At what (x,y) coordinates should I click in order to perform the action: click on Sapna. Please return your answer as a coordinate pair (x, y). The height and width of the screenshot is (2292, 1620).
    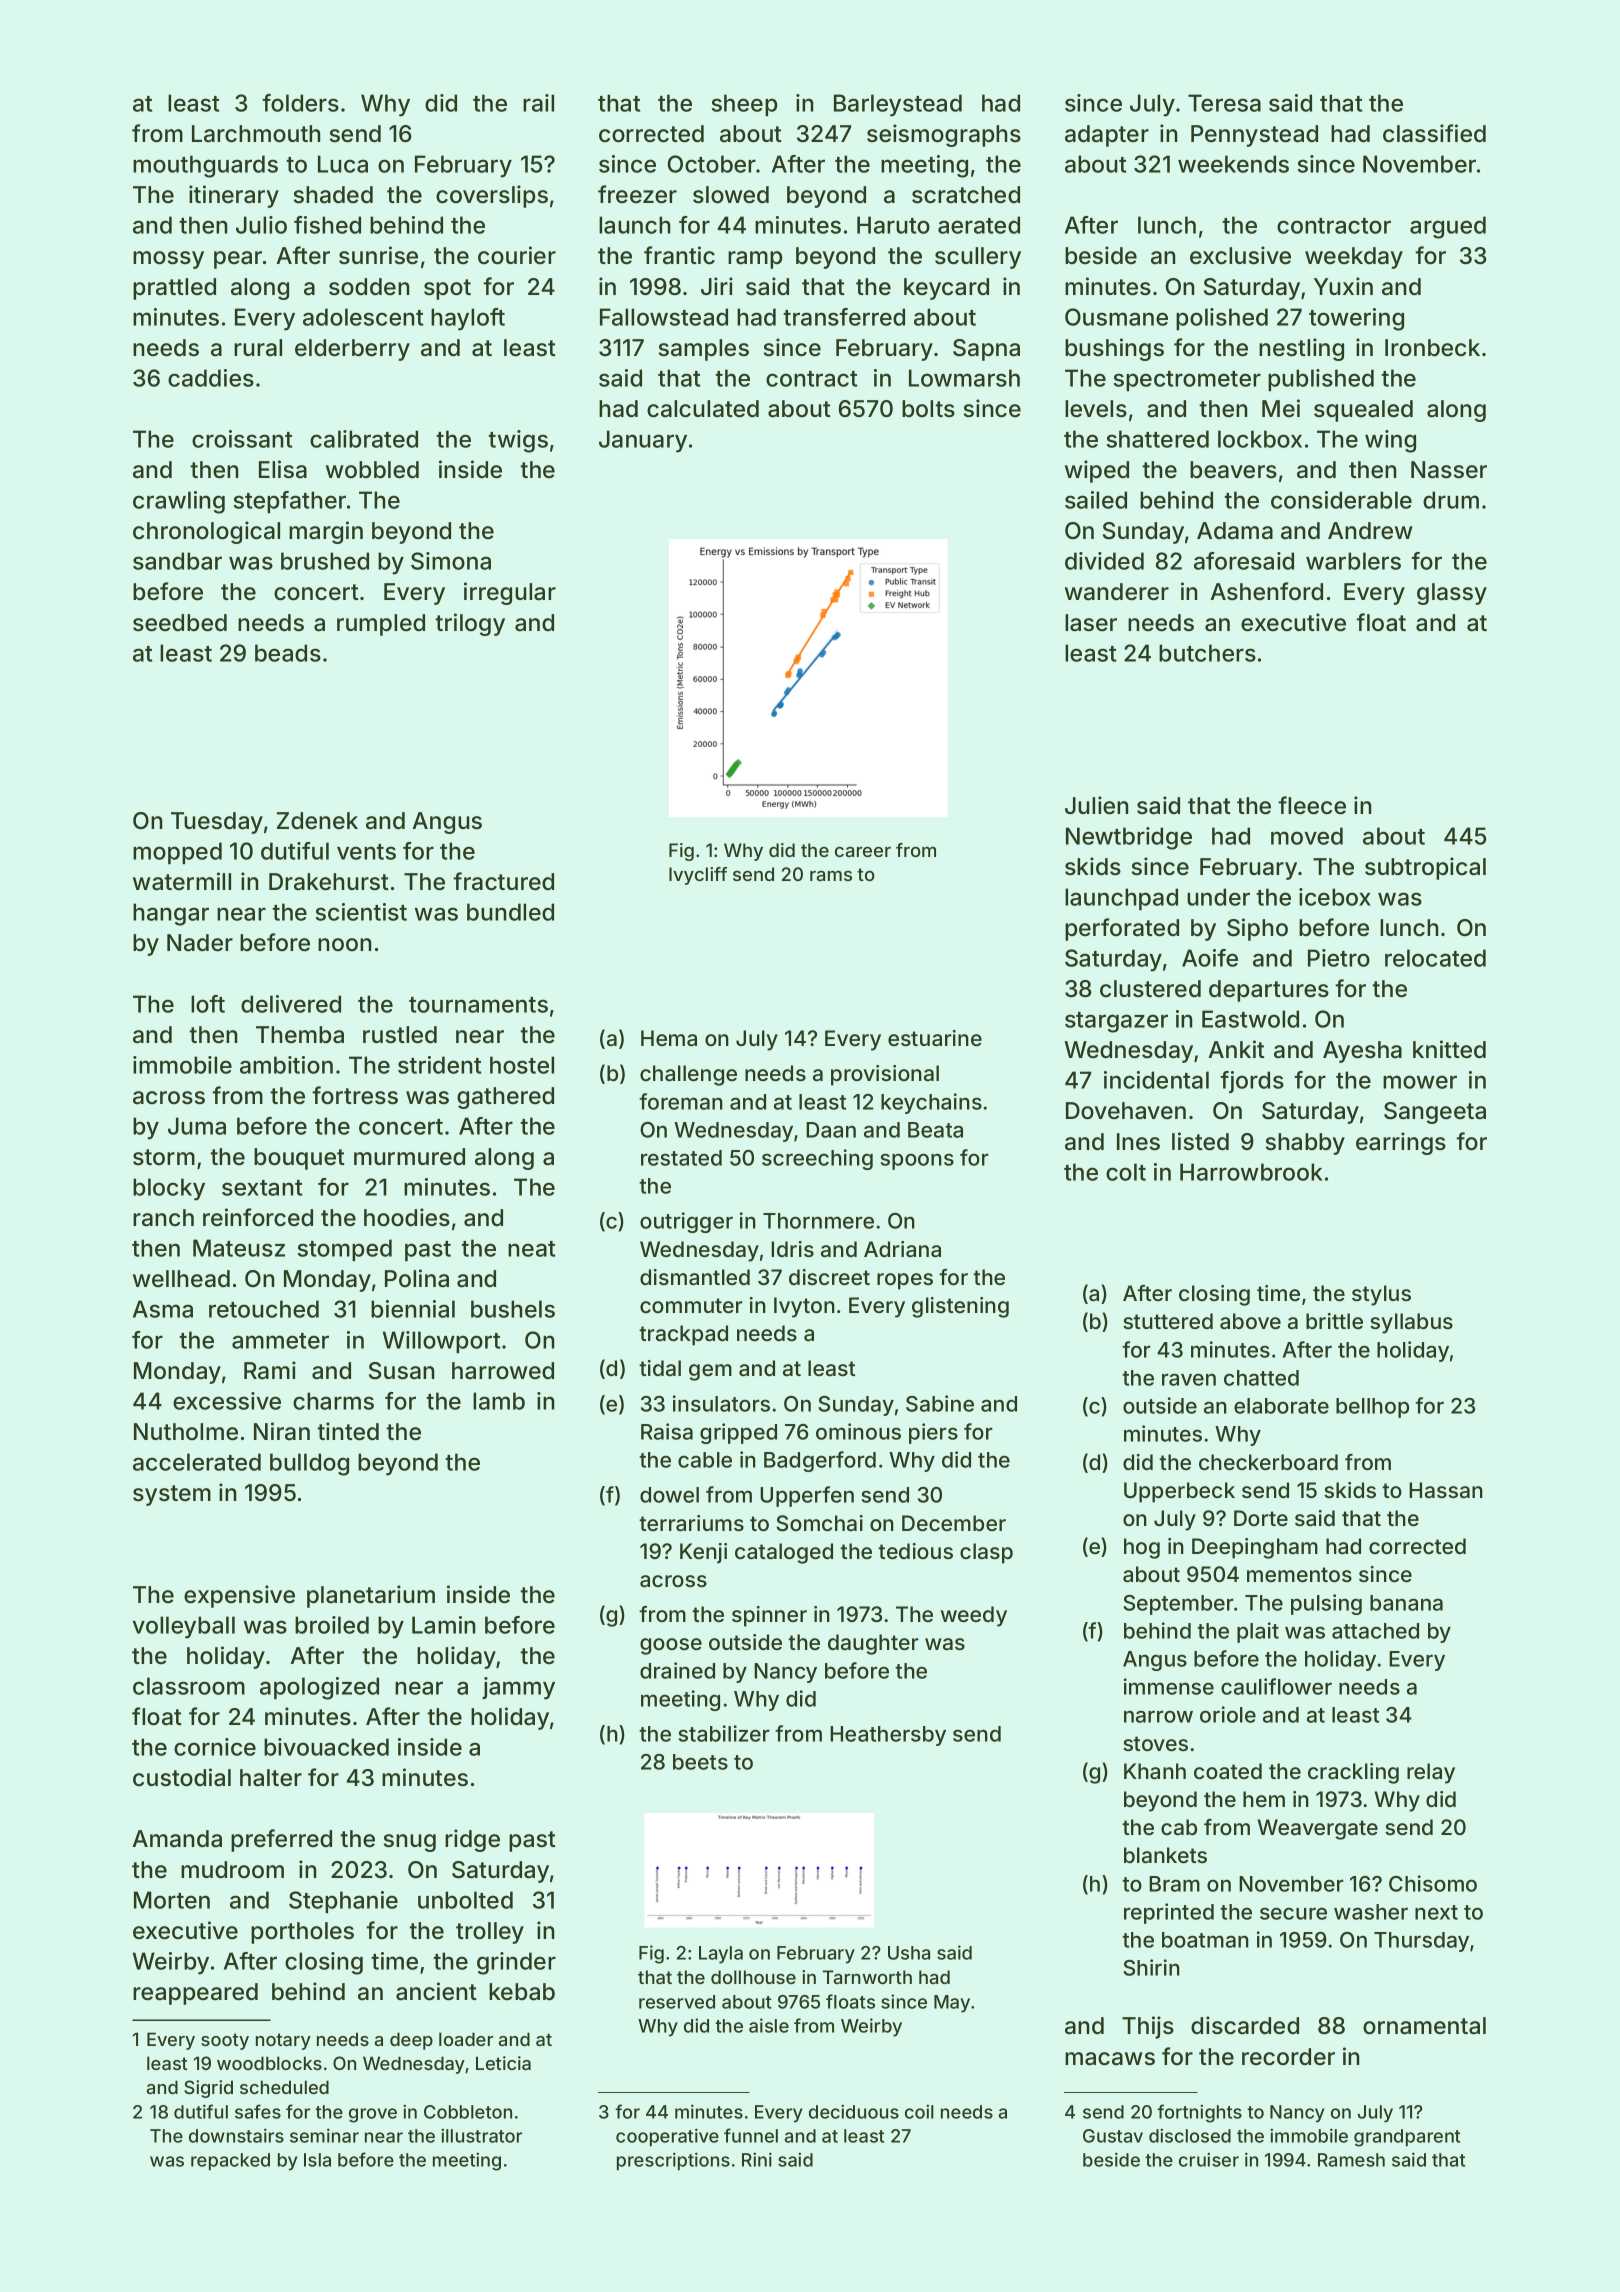
    Looking at the image, I should click on (986, 350).
